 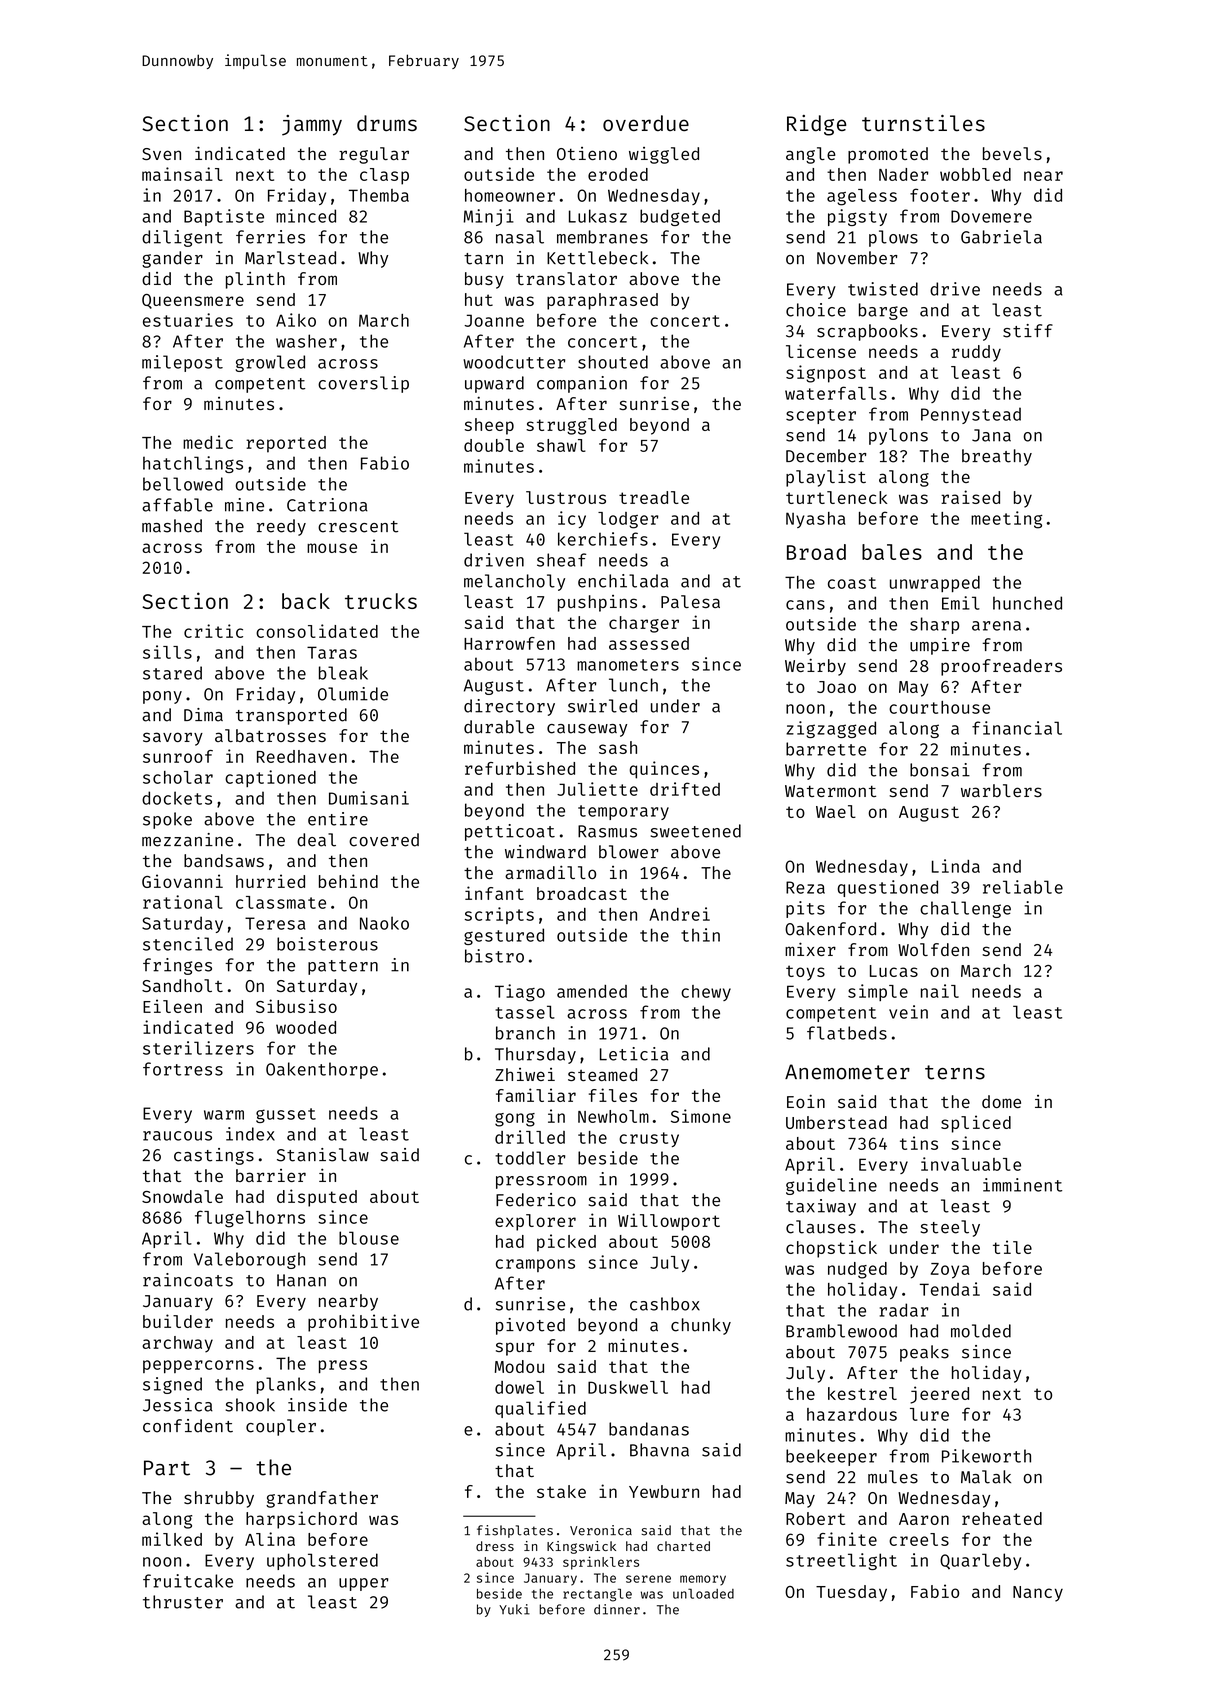 What do you see at coordinates (183, 1602) in the screenshot?
I see `thruster` at bounding box center [183, 1602].
